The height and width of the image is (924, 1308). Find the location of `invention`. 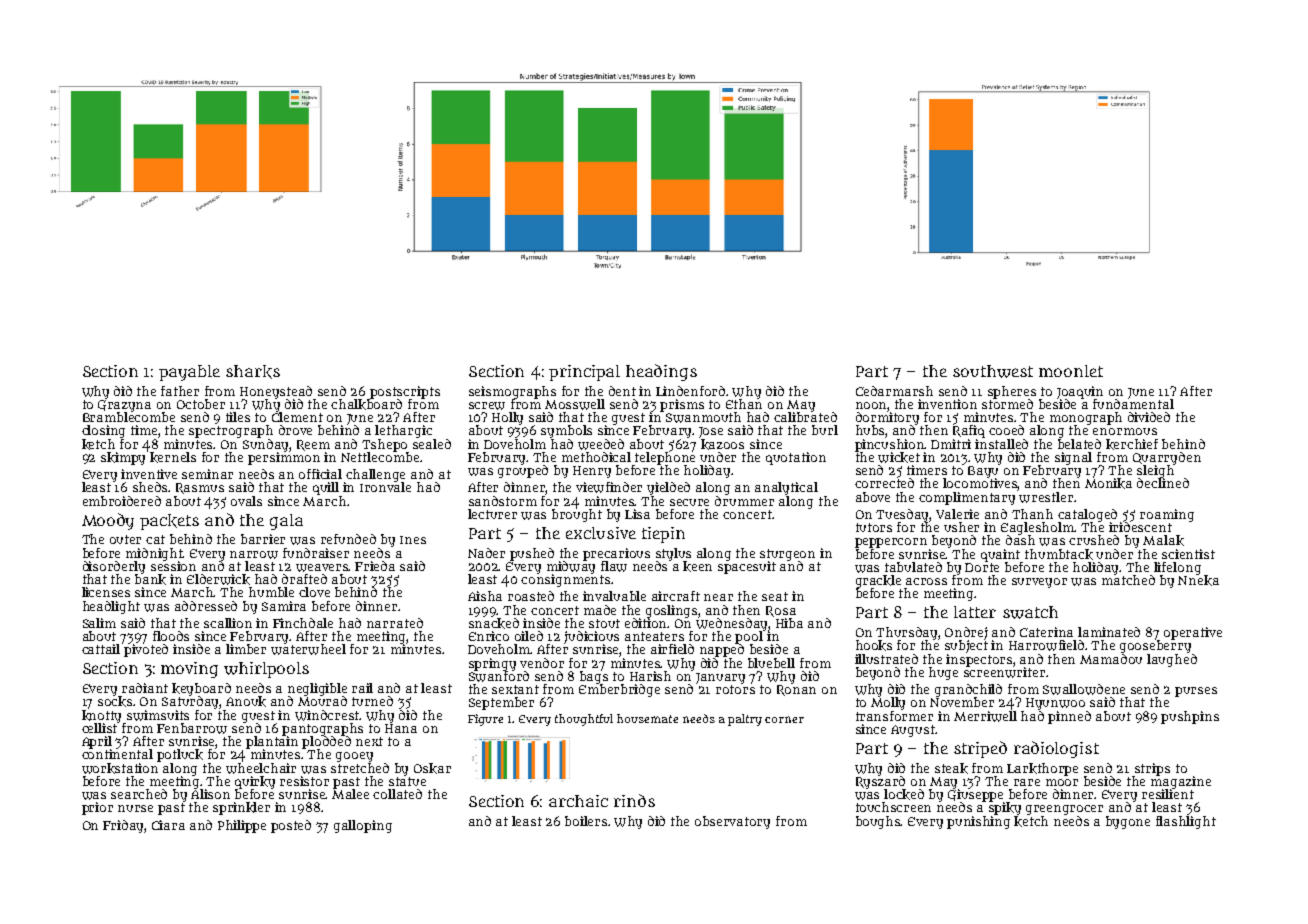

invention is located at coordinates (947, 404).
